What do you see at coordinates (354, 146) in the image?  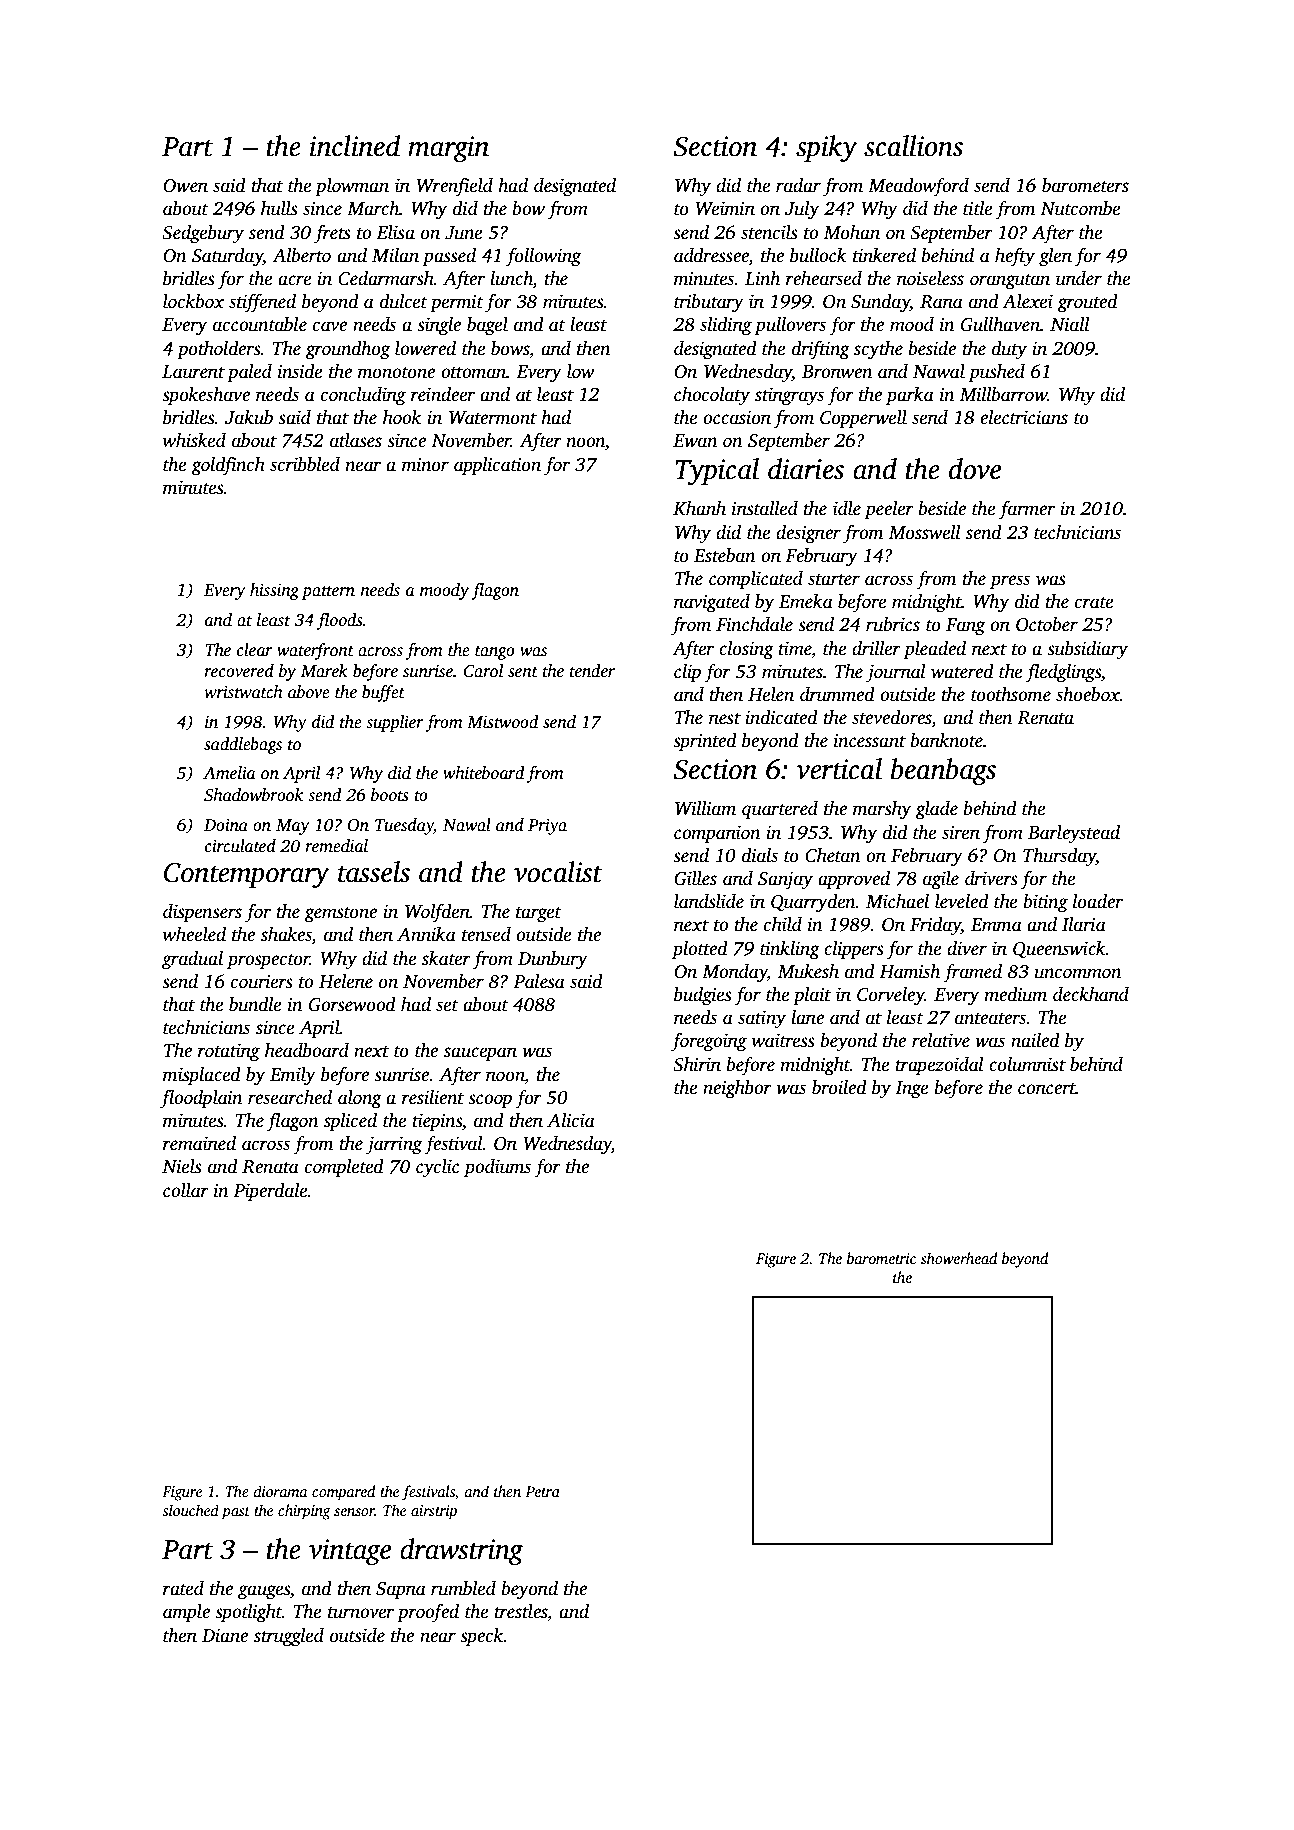 I see `inclined` at bounding box center [354, 146].
